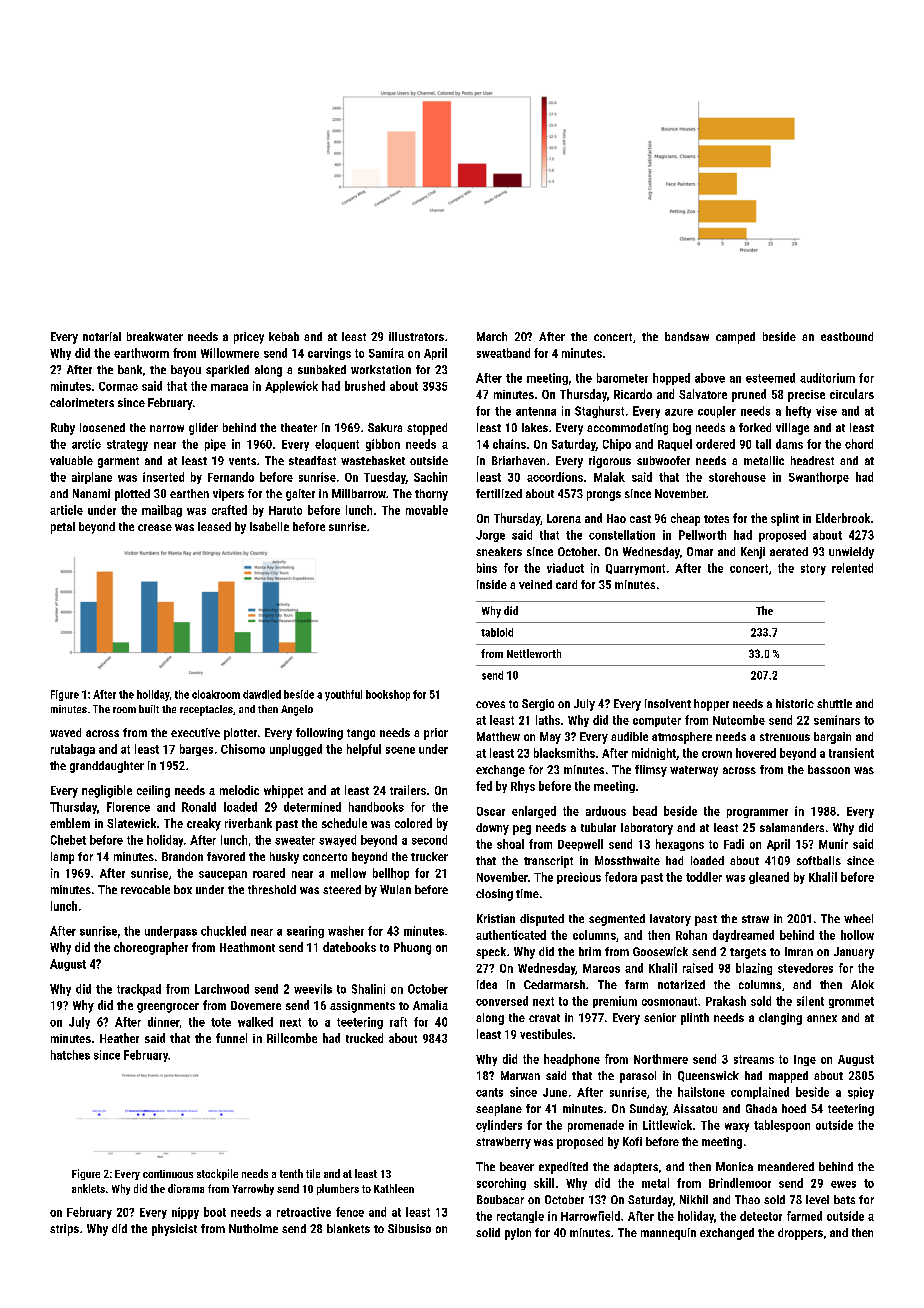 Image resolution: width=924 pixels, height=1308 pixels. What do you see at coordinates (214, 526) in the image?
I see `leased` at bounding box center [214, 526].
